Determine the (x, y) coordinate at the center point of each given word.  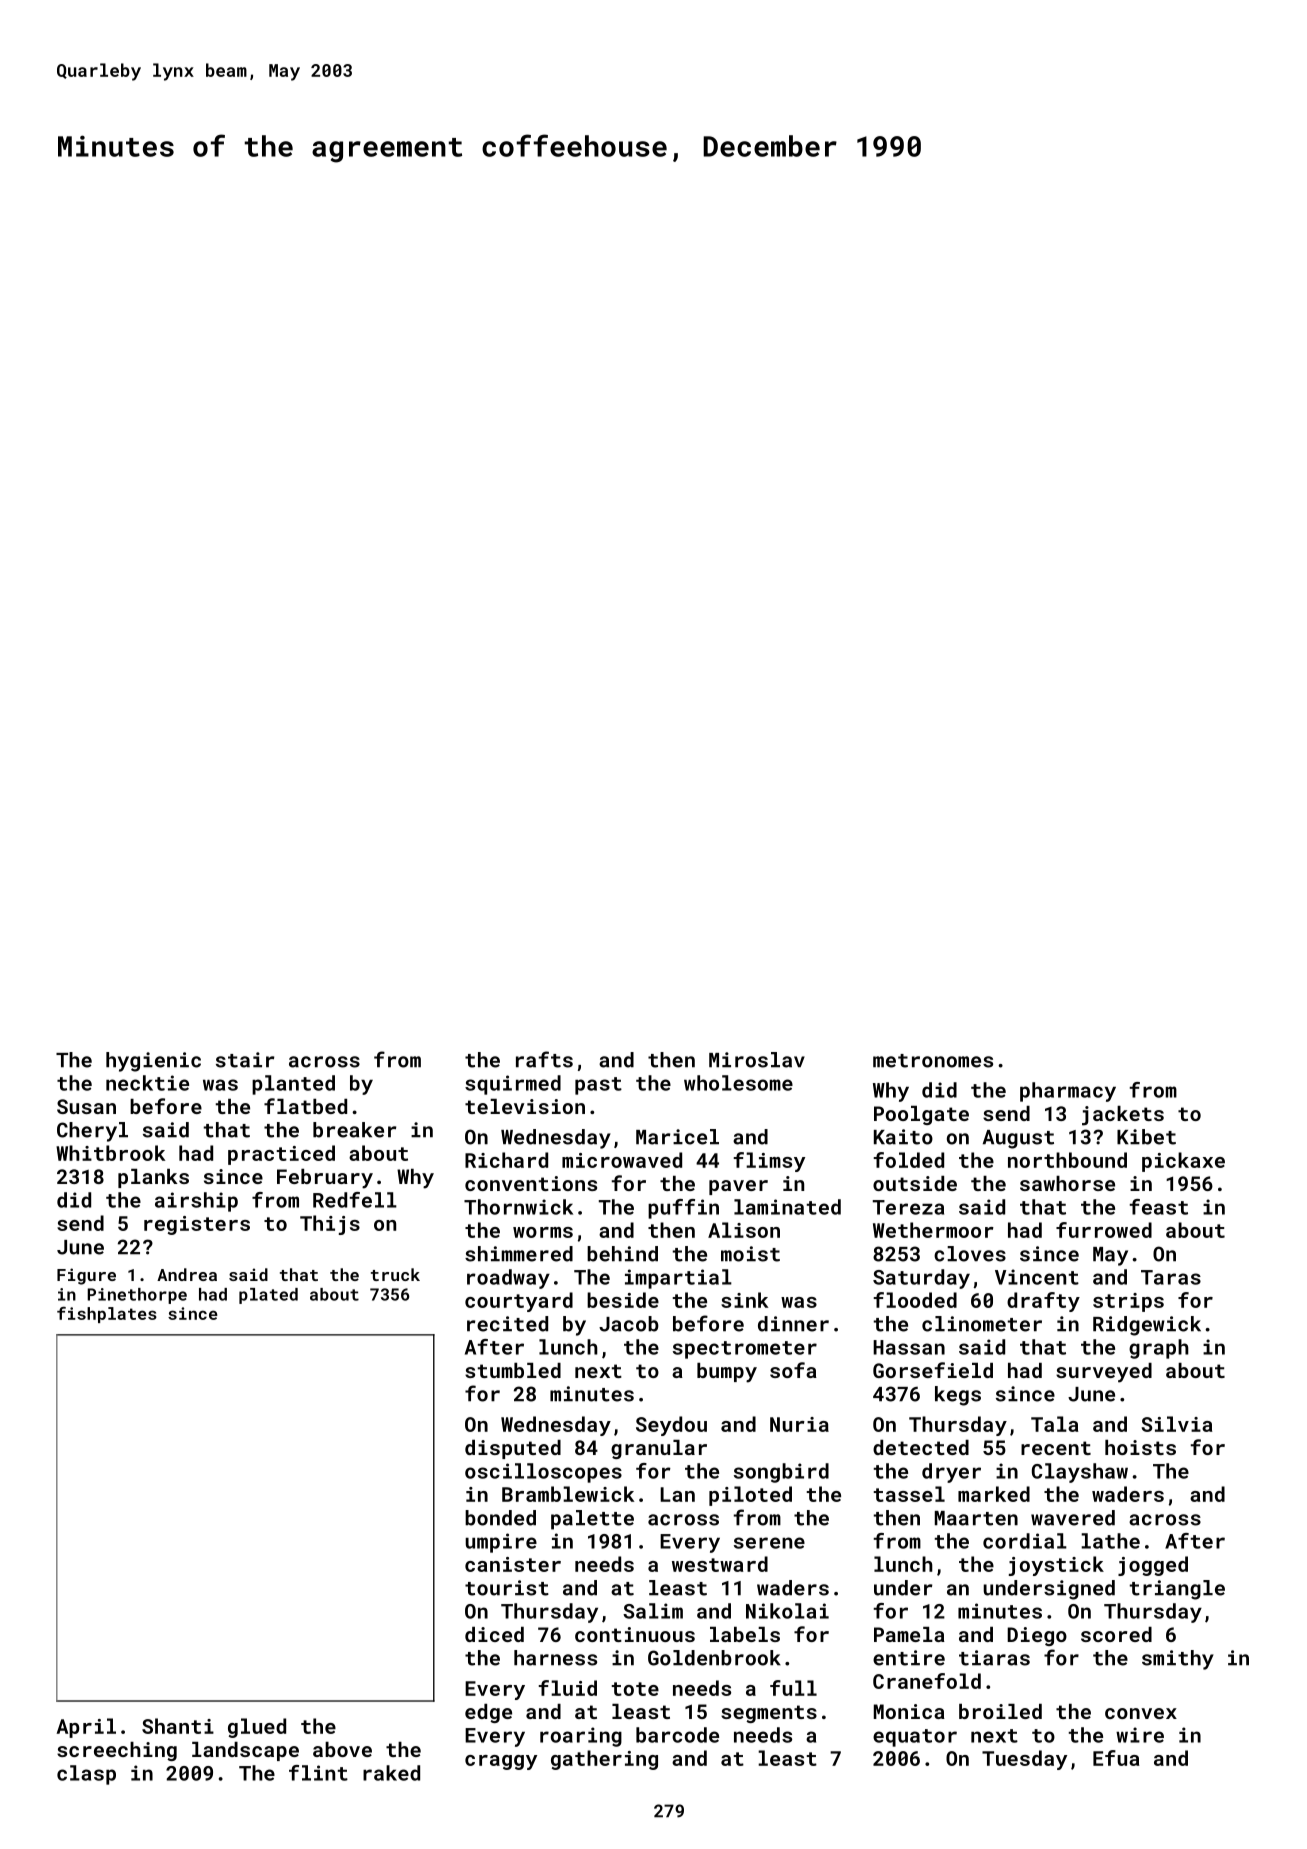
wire (1140, 1735)
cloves (970, 1254)
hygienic (153, 1062)
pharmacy (1068, 1092)
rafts (544, 1059)
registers (197, 1225)
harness (555, 1658)
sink (744, 1300)
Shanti (178, 1726)
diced (494, 1634)
